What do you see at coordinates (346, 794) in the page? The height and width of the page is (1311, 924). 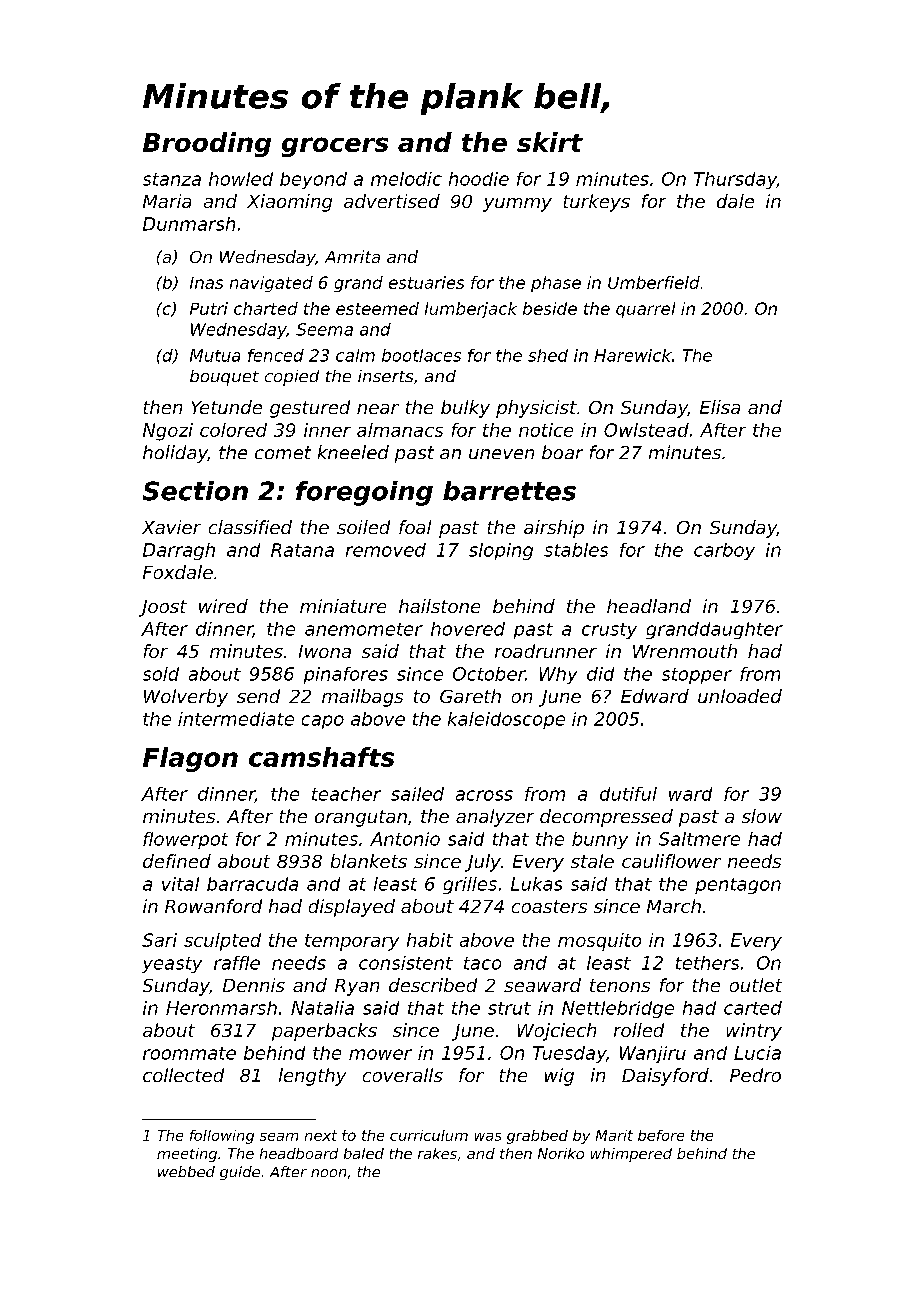 I see `teacher` at bounding box center [346, 794].
